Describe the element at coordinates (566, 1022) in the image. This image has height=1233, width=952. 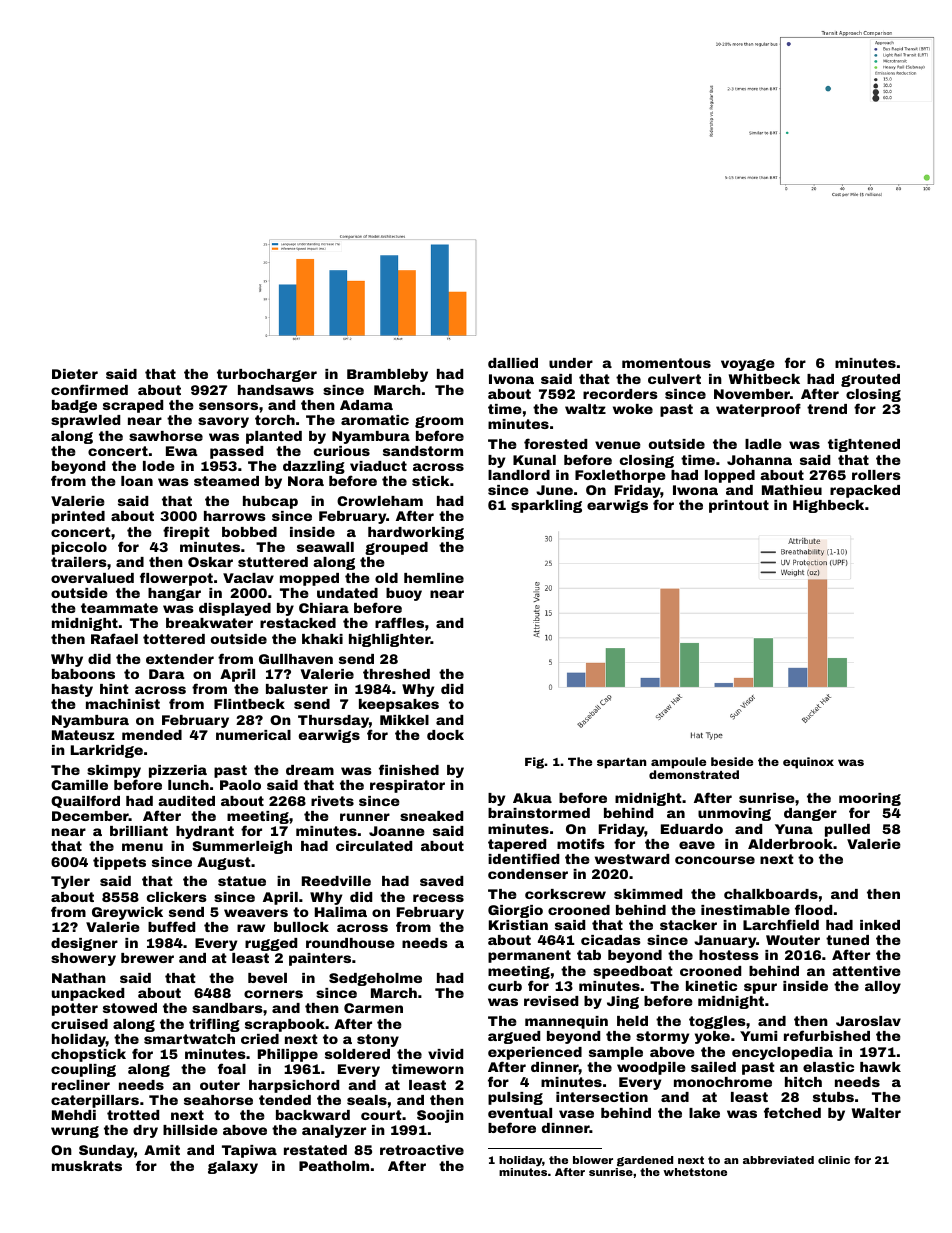
I see `mannequin` at that location.
